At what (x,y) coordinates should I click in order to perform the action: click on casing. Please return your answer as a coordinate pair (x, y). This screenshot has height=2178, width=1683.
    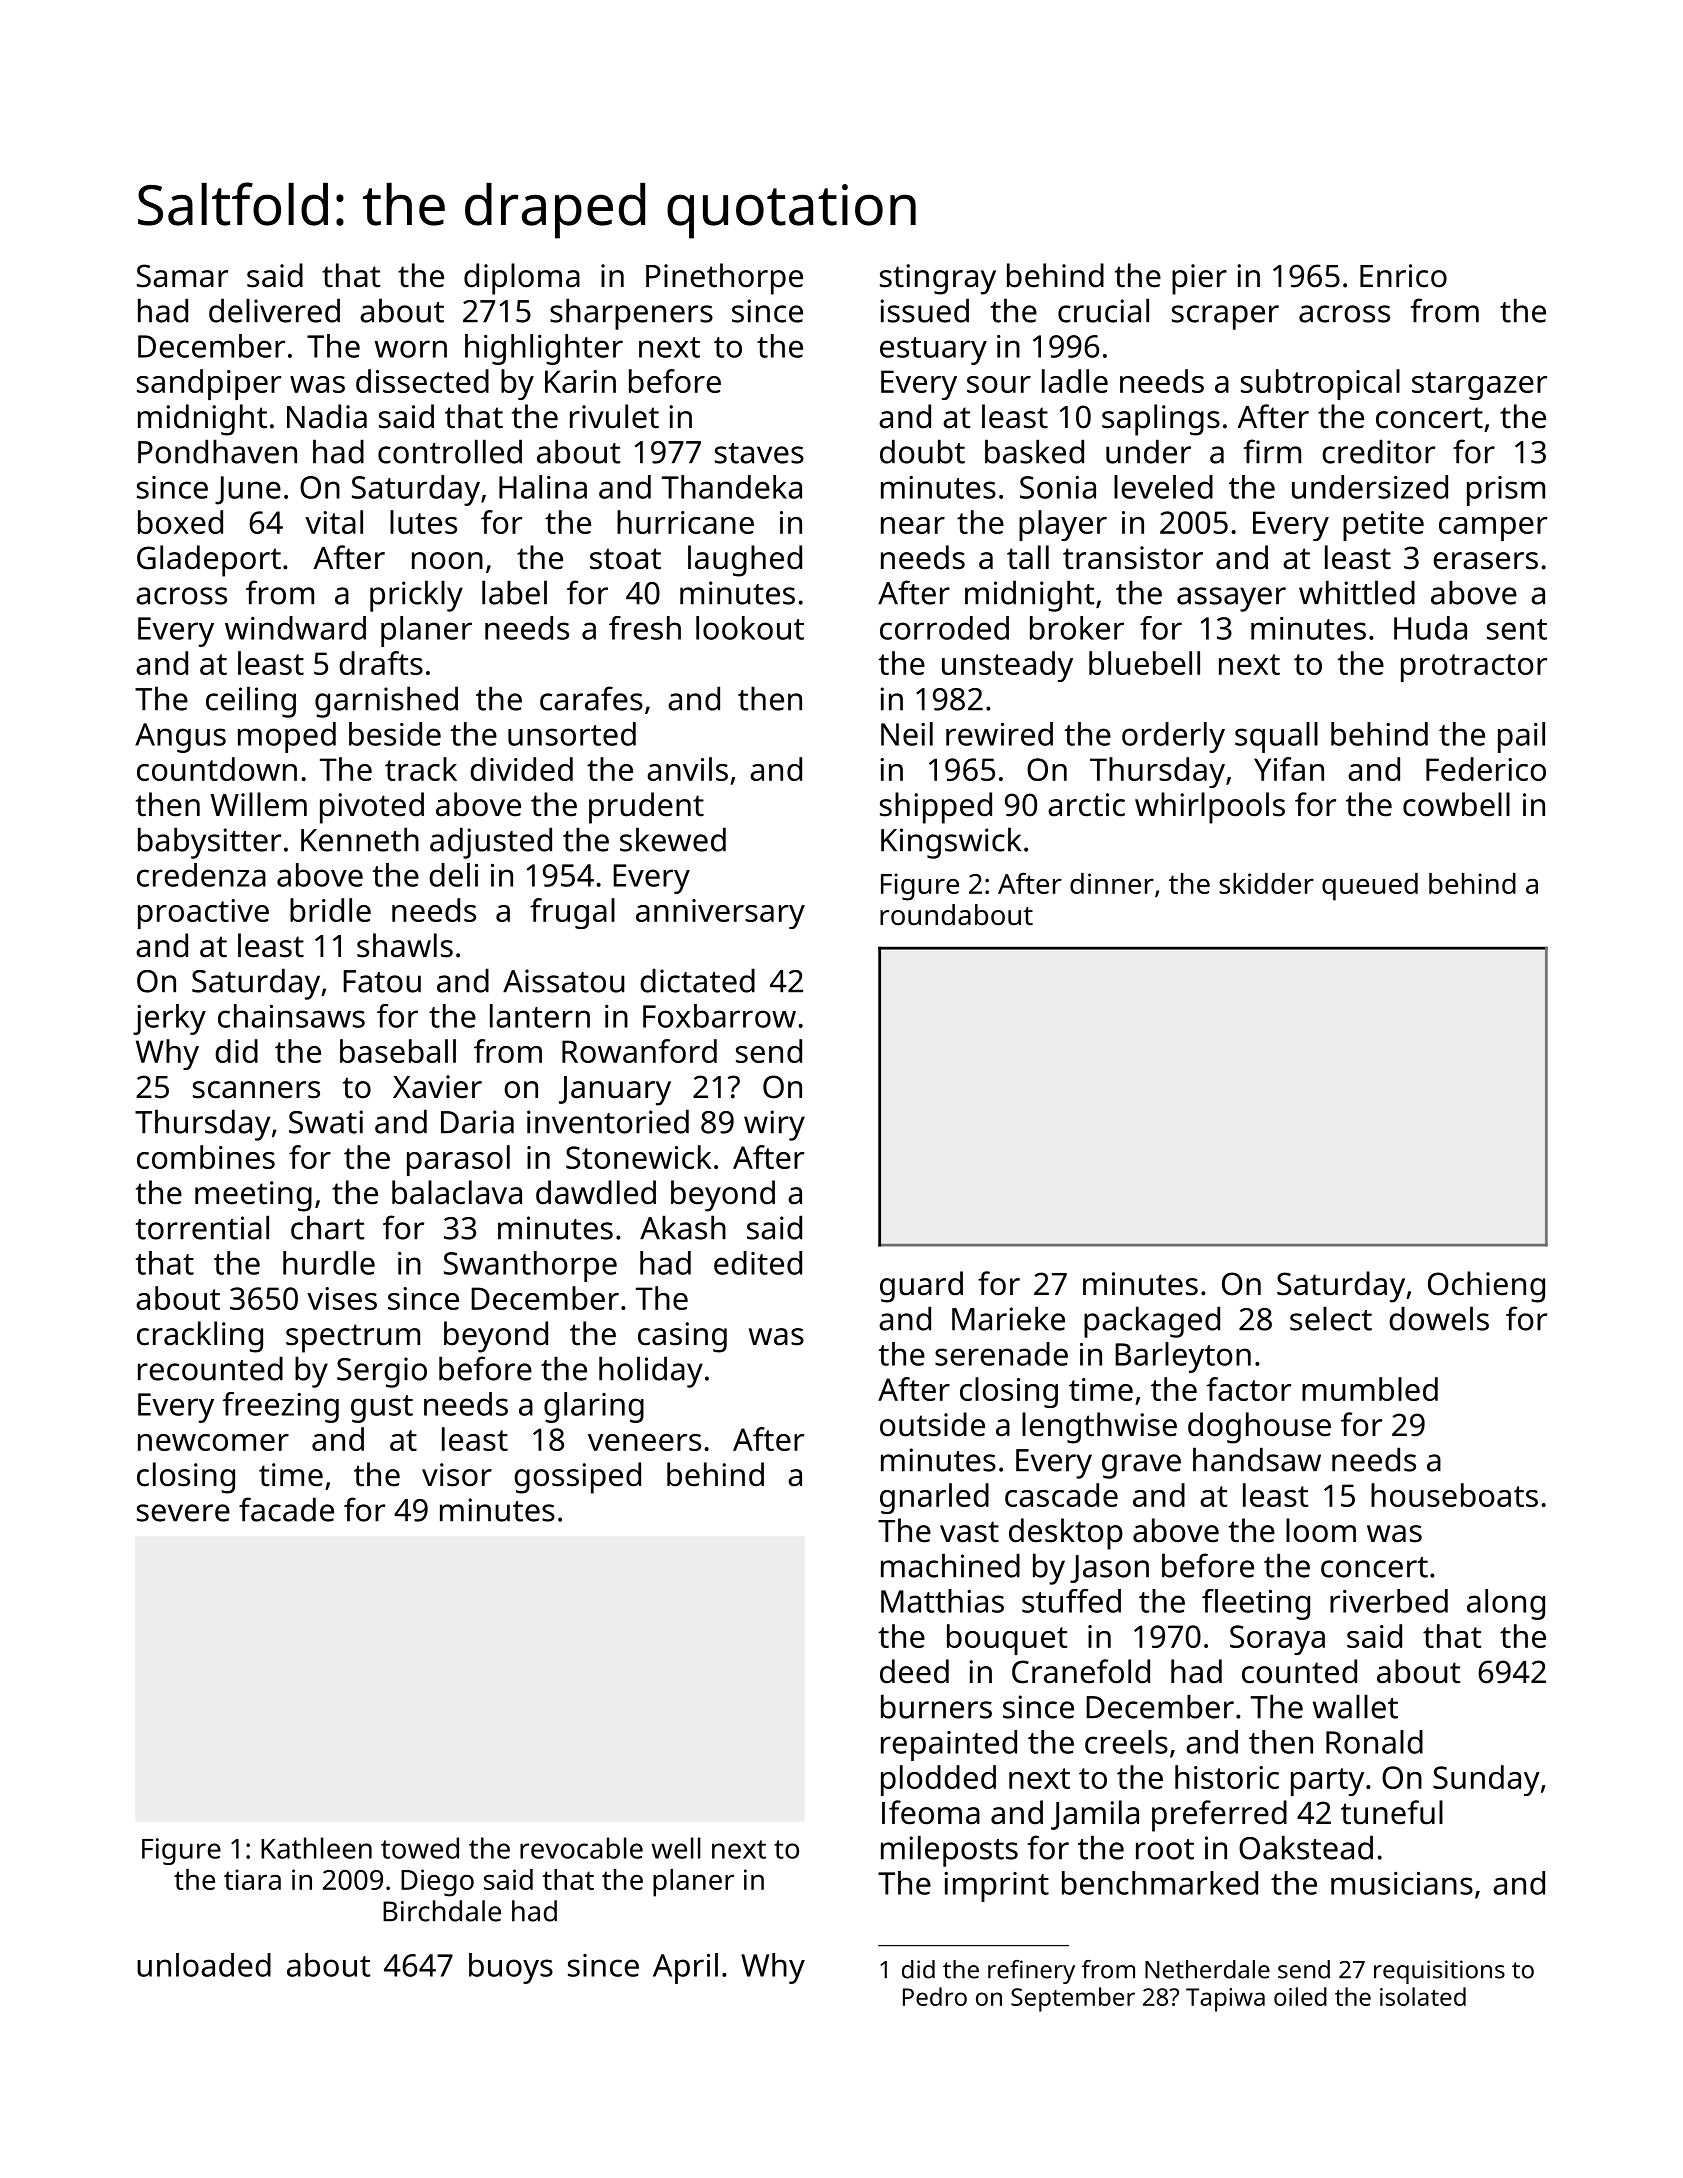
    Looking at the image, I should click on (682, 1337).
